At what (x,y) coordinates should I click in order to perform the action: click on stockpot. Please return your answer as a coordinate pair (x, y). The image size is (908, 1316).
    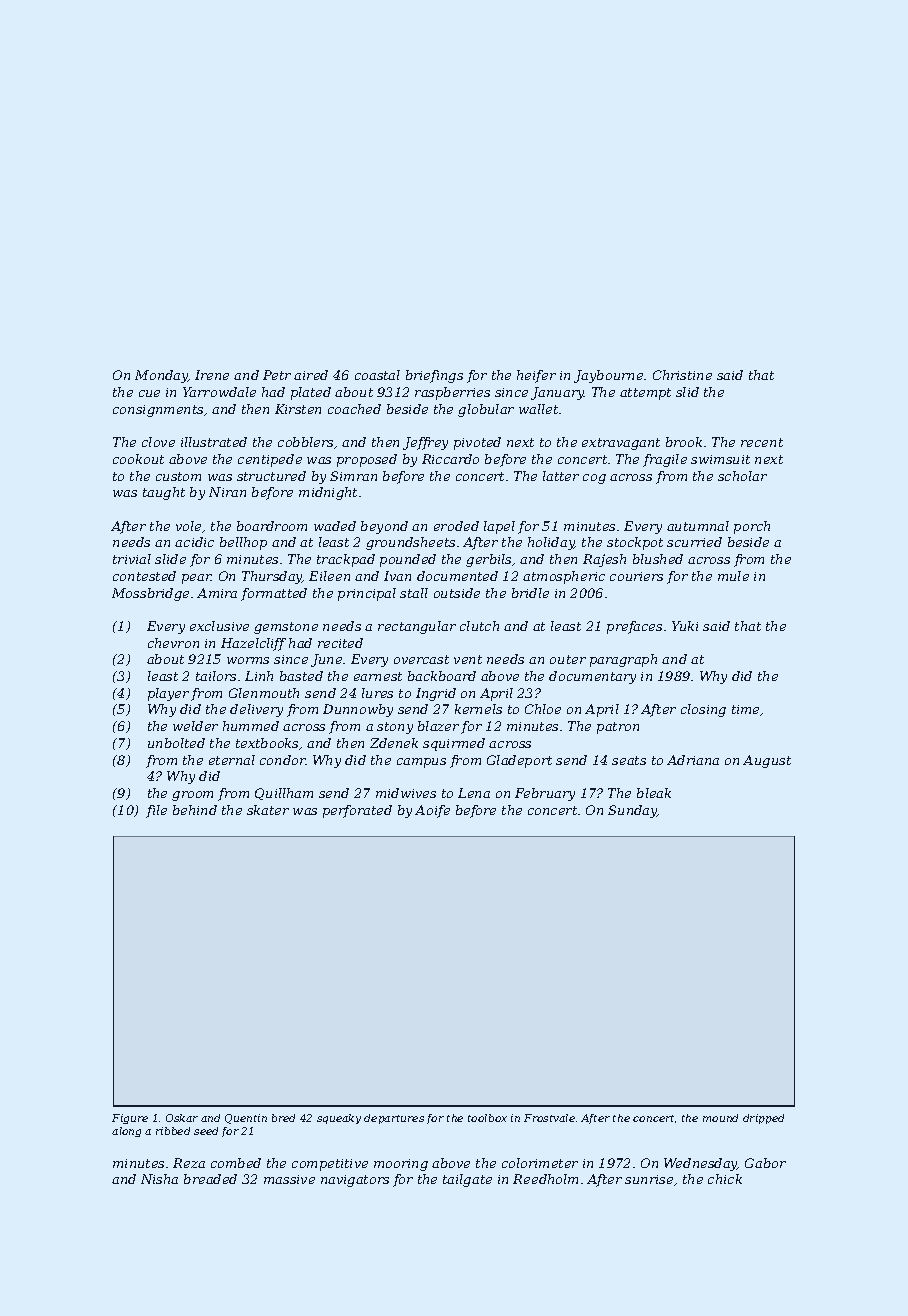
    Looking at the image, I should click on (635, 543).
